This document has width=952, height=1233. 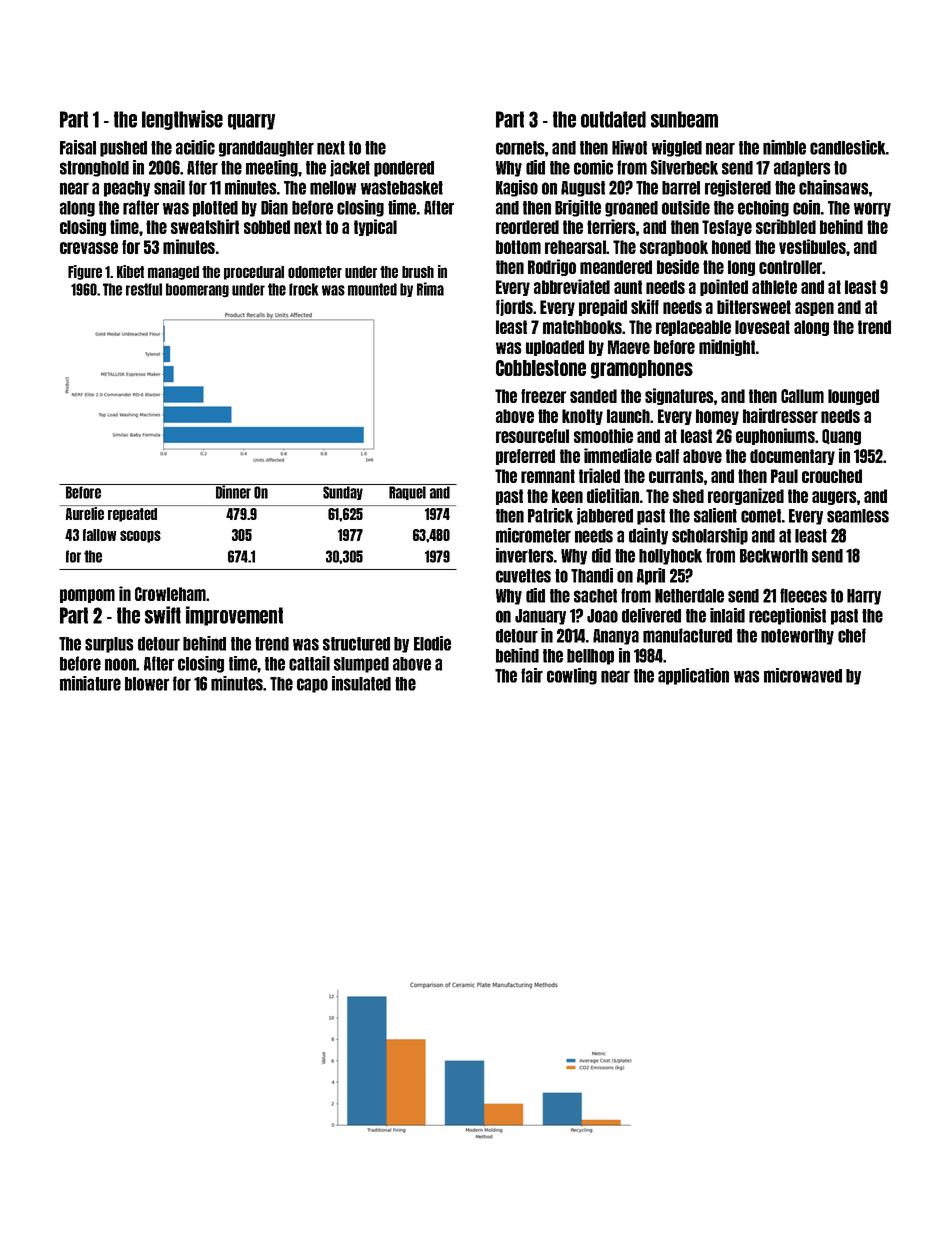 I want to click on athlete, so click(x=774, y=287).
